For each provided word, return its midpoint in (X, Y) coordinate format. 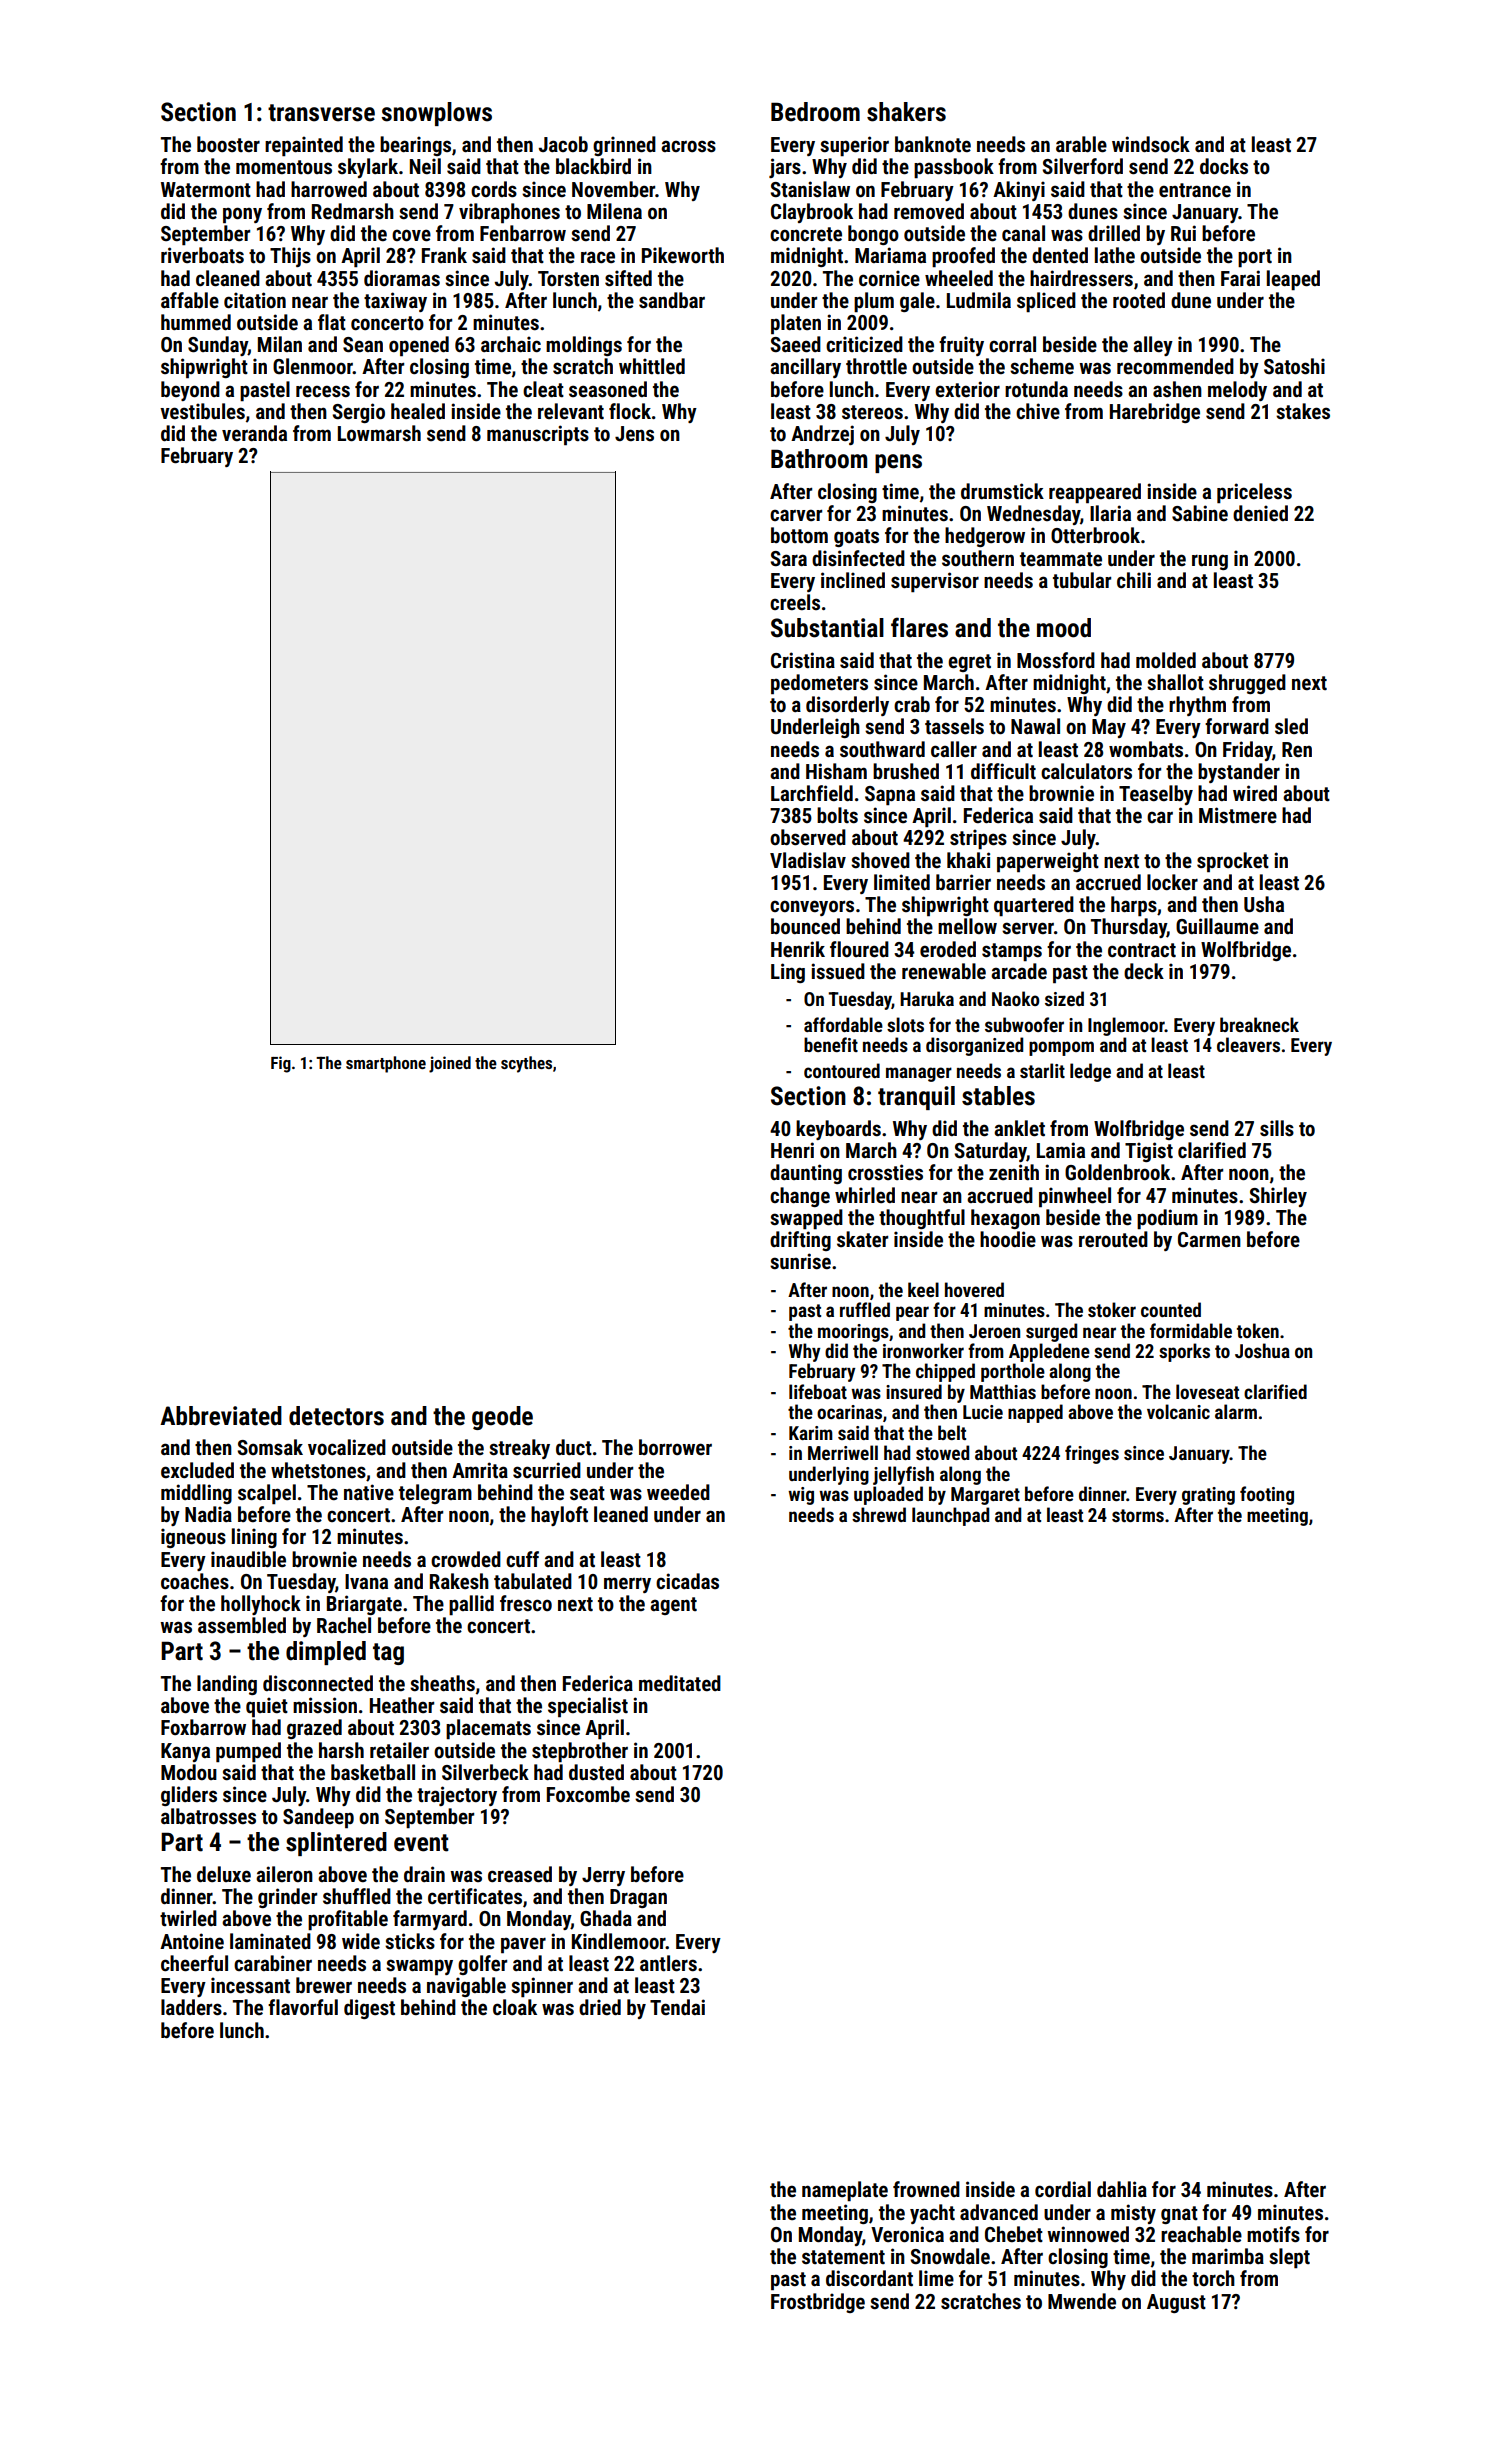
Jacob (563, 144)
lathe (1115, 255)
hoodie (1008, 1239)
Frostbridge (818, 2303)
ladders (191, 2007)
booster (228, 144)
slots (905, 1024)
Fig (281, 1064)
